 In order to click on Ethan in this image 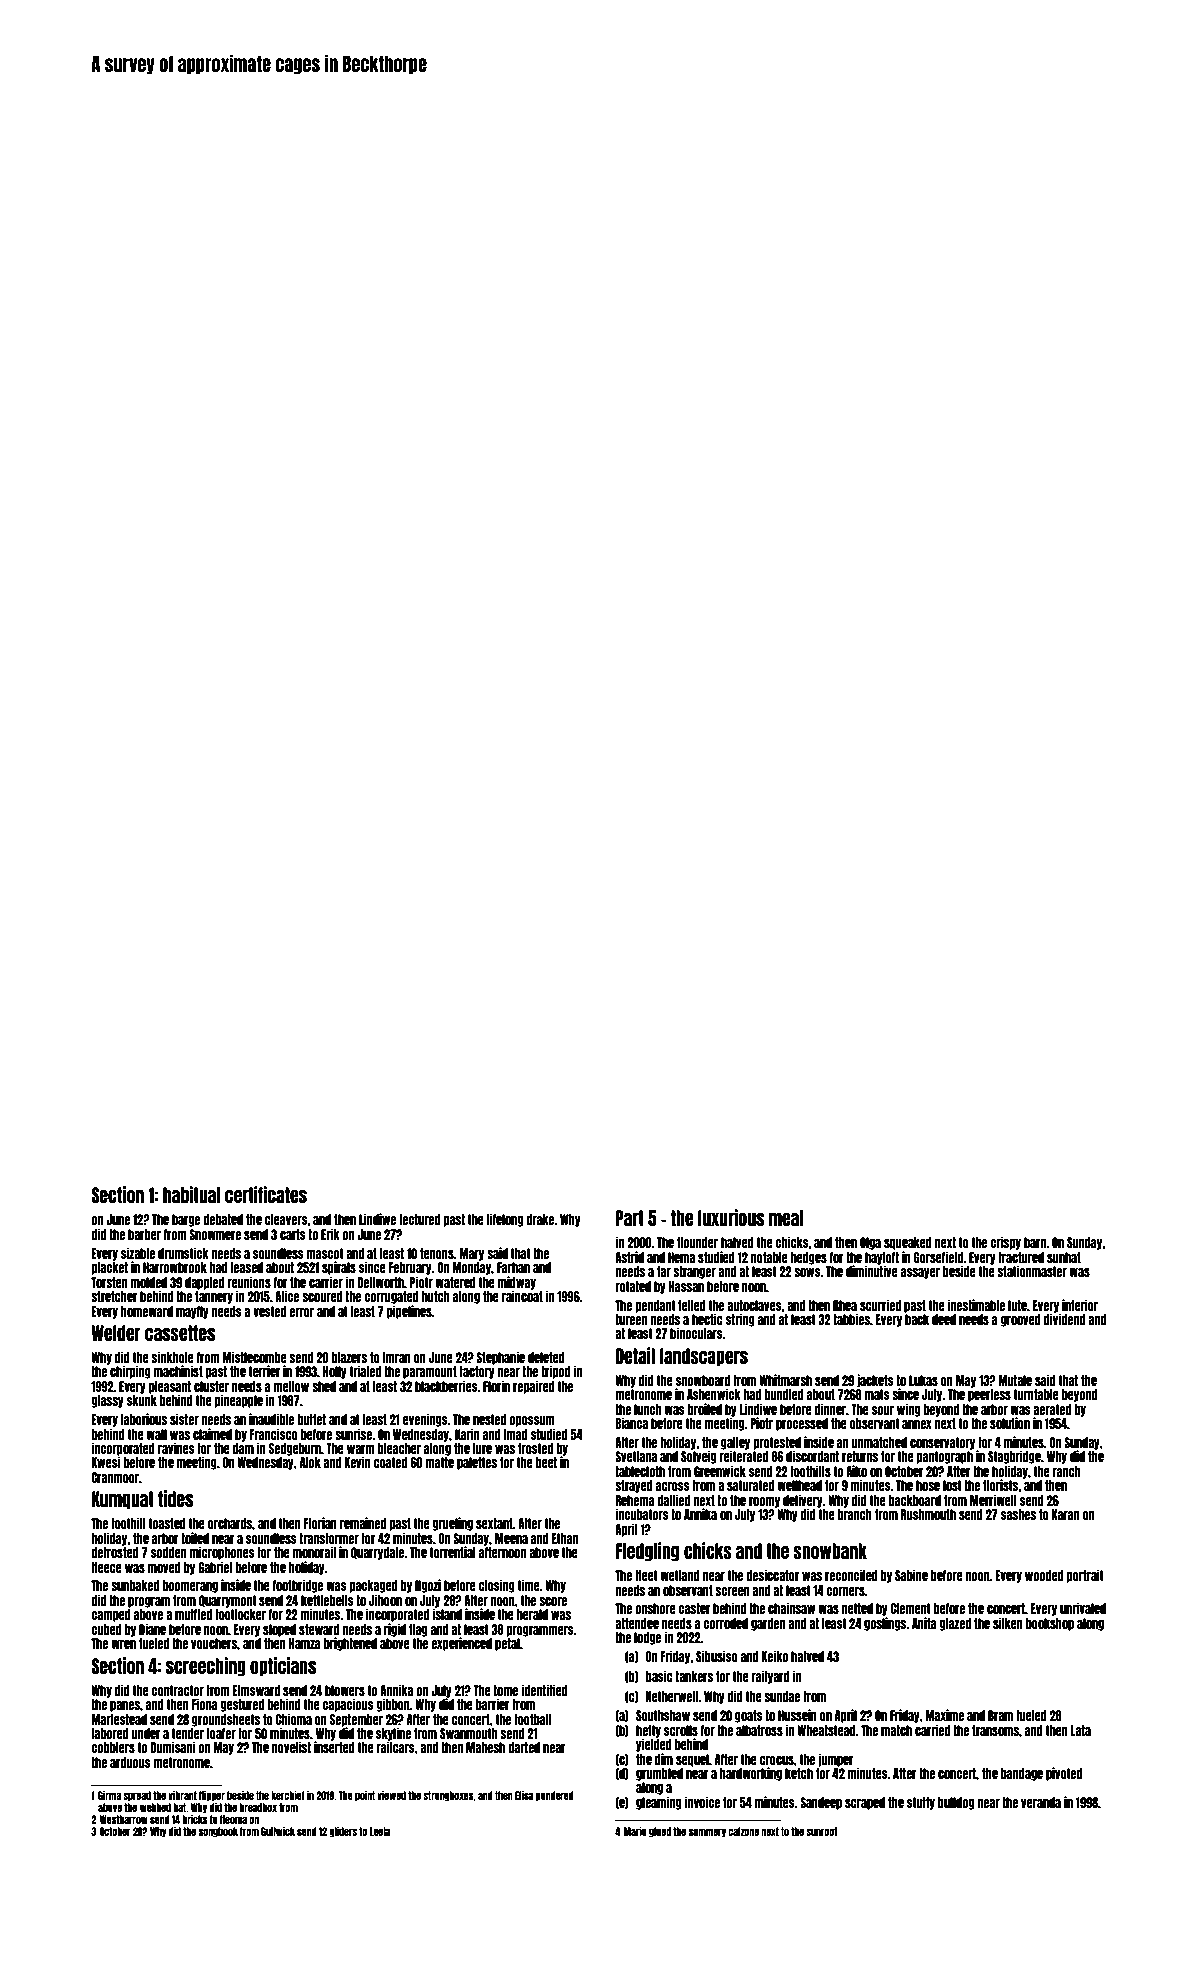, I will do `click(565, 1538)`.
